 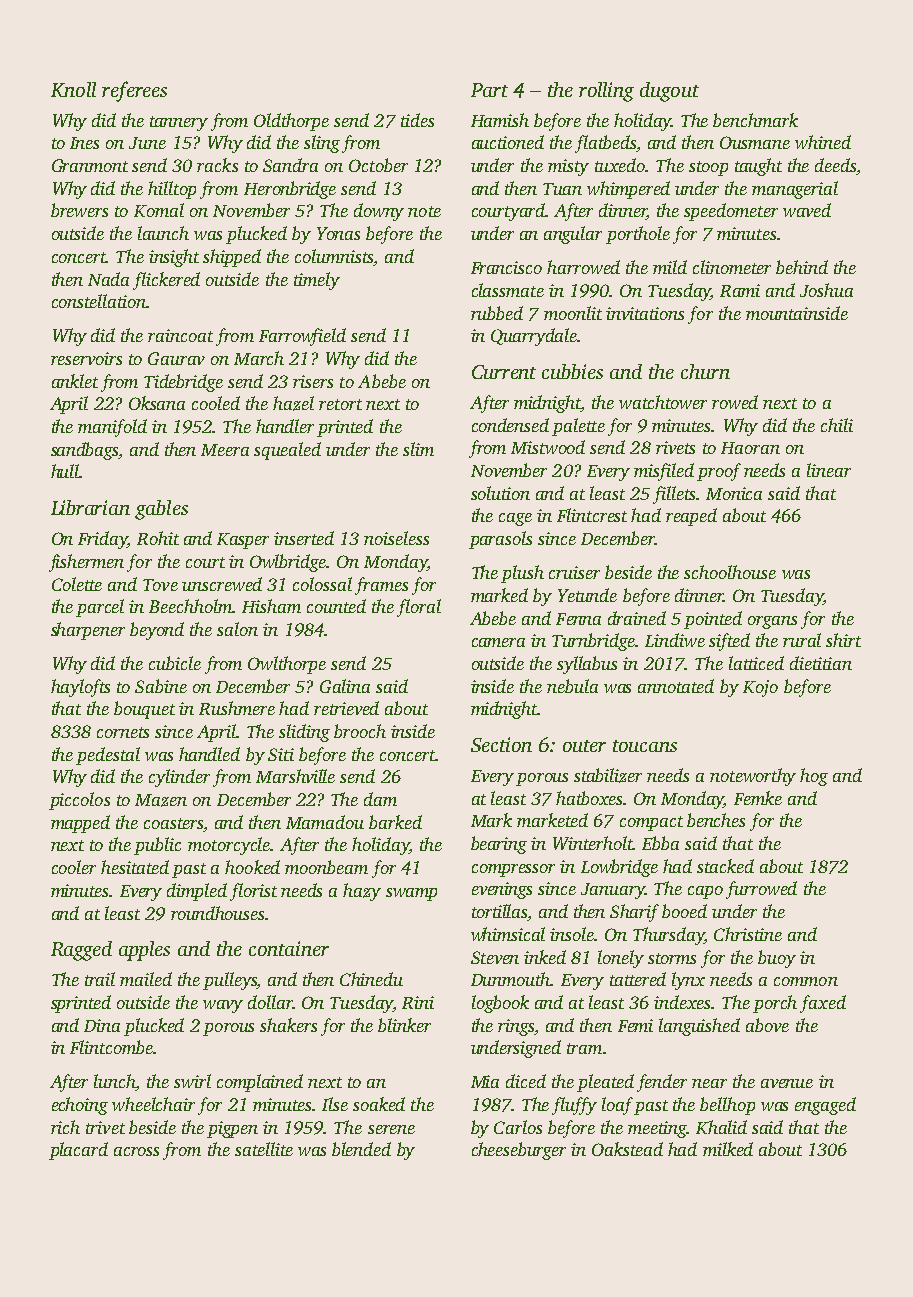 What do you see at coordinates (606, 144) in the screenshot?
I see `flatbeds` at bounding box center [606, 144].
